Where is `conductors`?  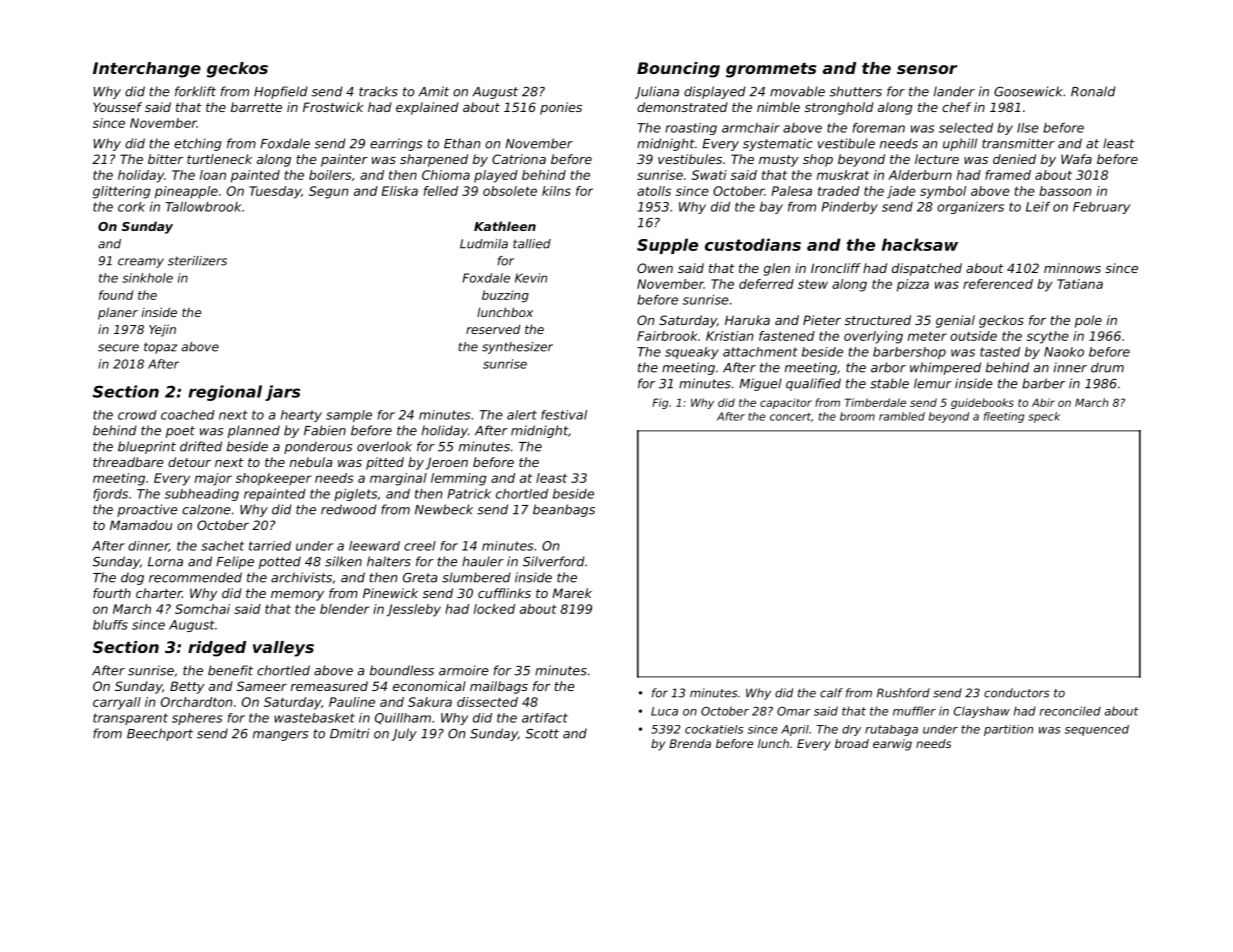 conductors is located at coordinates (1017, 693).
